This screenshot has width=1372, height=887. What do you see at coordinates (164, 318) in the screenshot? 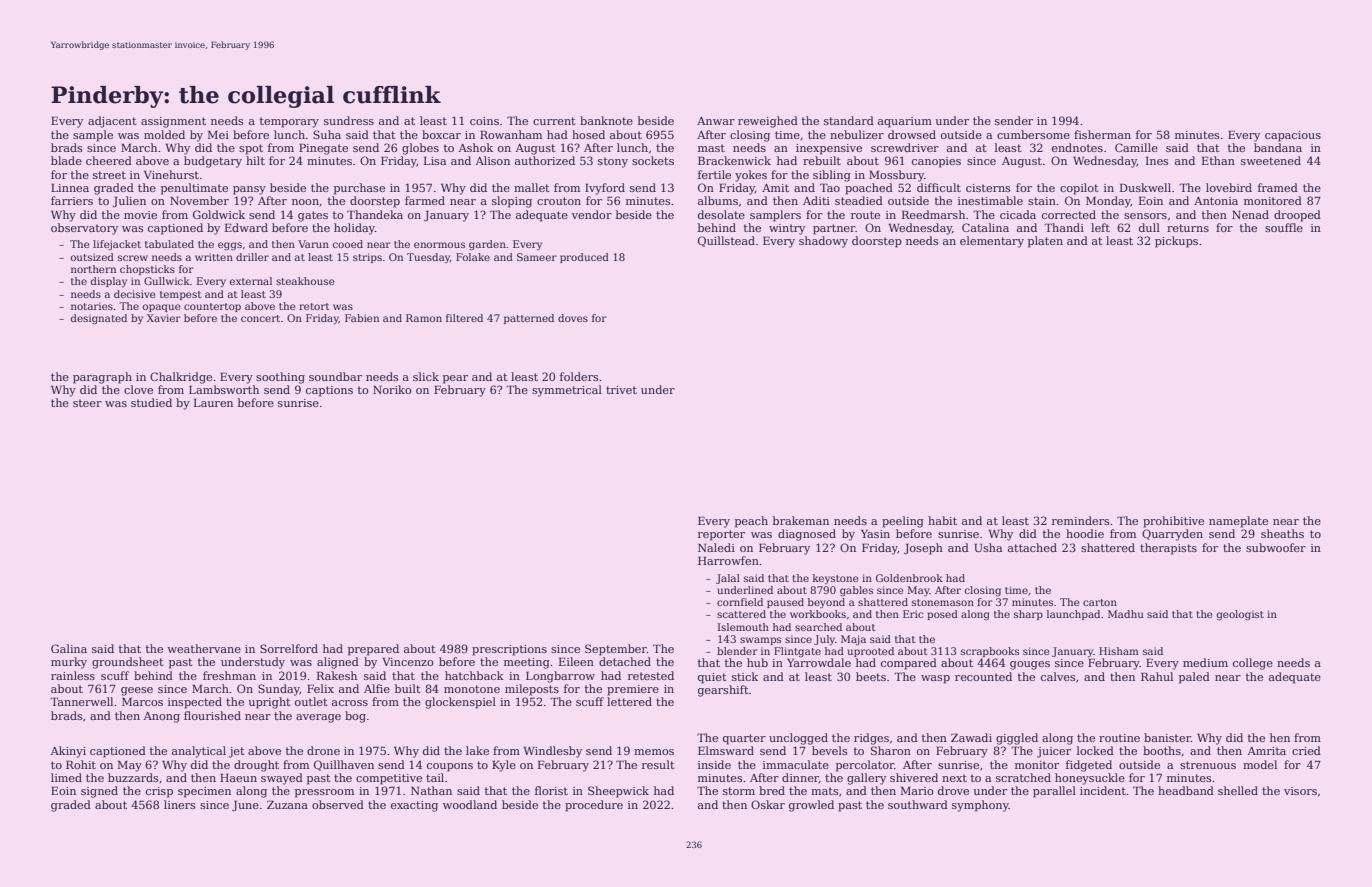
I see `Xavier` at bounding box center [164, 318].
